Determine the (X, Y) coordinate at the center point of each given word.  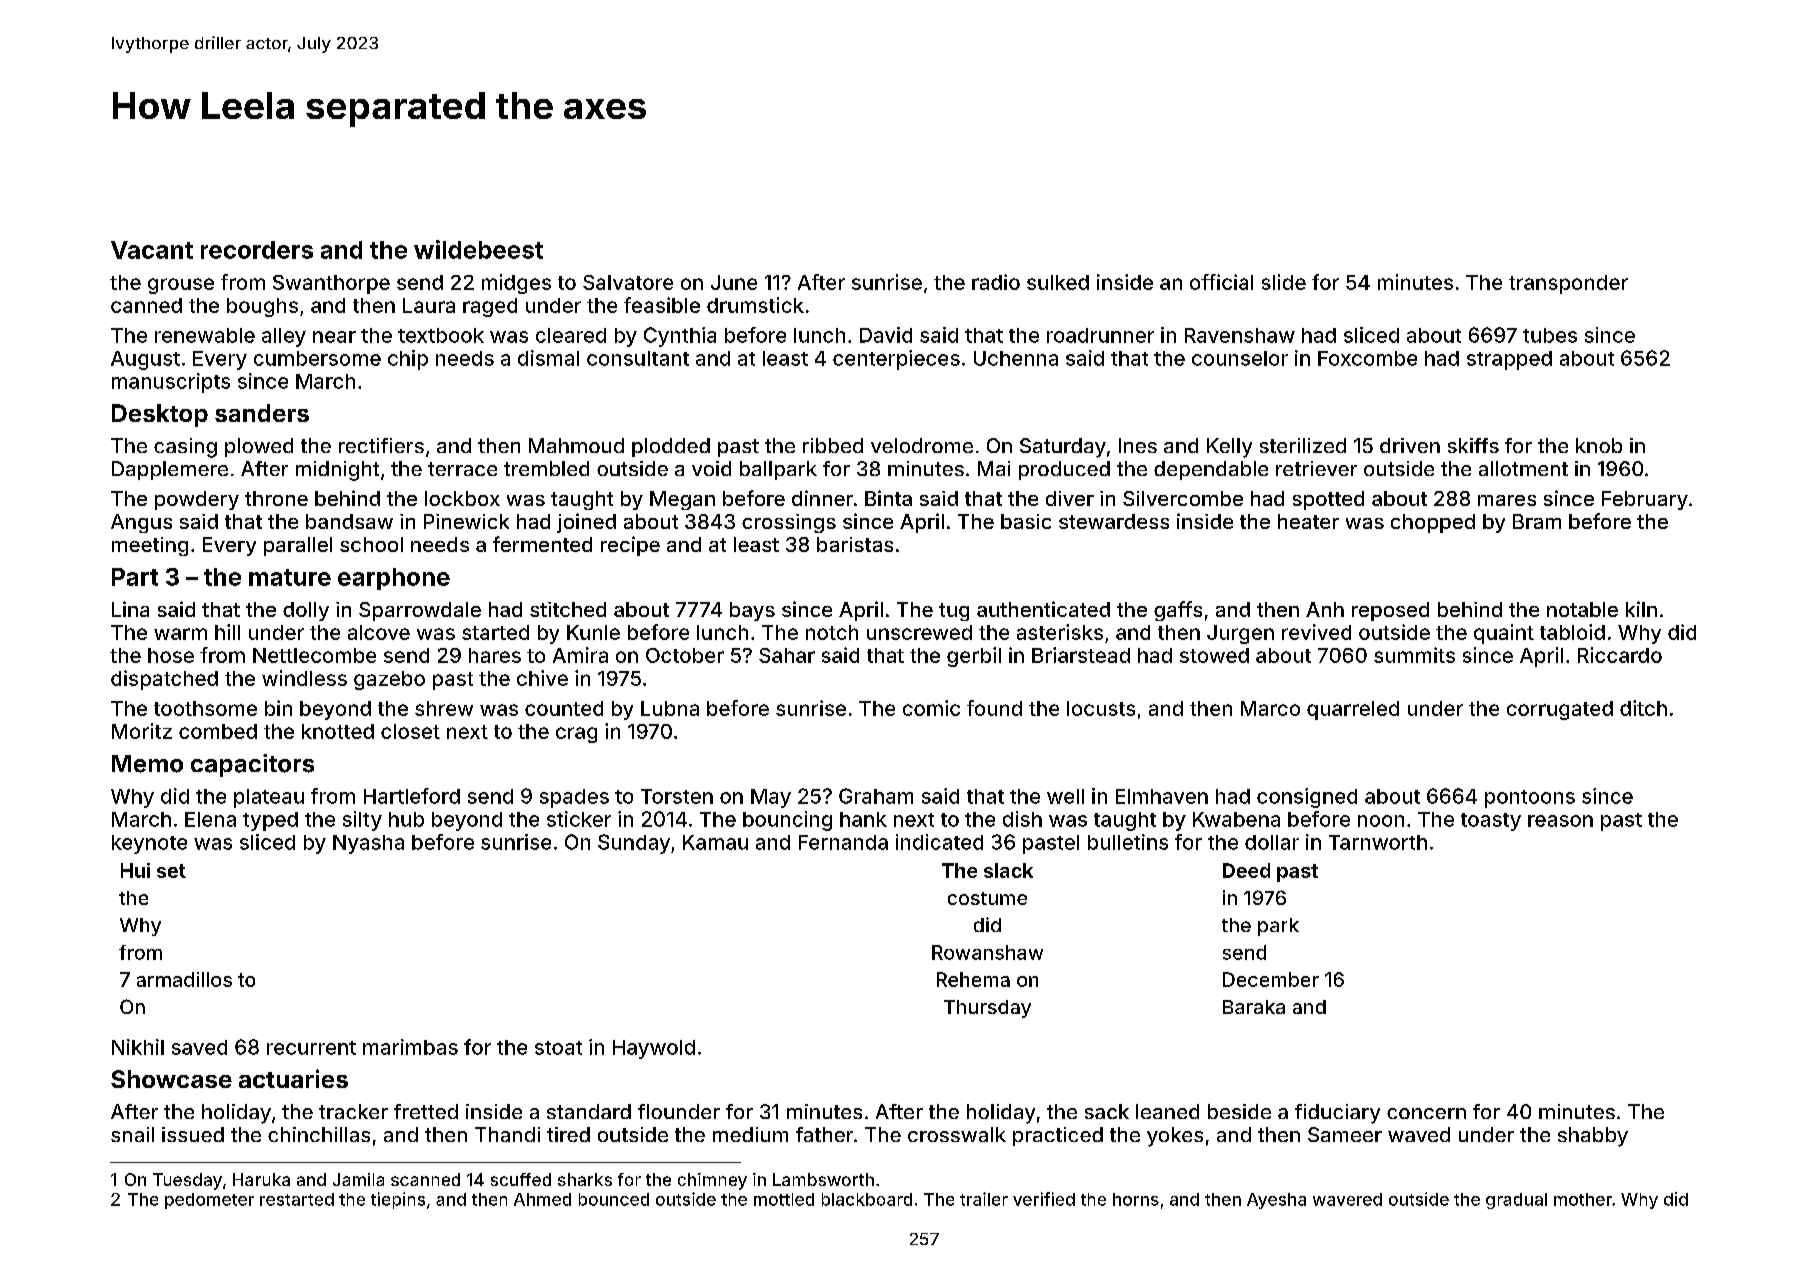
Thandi (507, 1134)
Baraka (1254, 1007)
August (145, 360)
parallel (298, 546)
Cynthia (680, 337)
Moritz (142, 731)
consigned (1307, 798)
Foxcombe (1367, 358)
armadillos (184, 979)
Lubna (670, 708)
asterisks (1060, 632)
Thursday (987, 1009)
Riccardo (1620, 655)
